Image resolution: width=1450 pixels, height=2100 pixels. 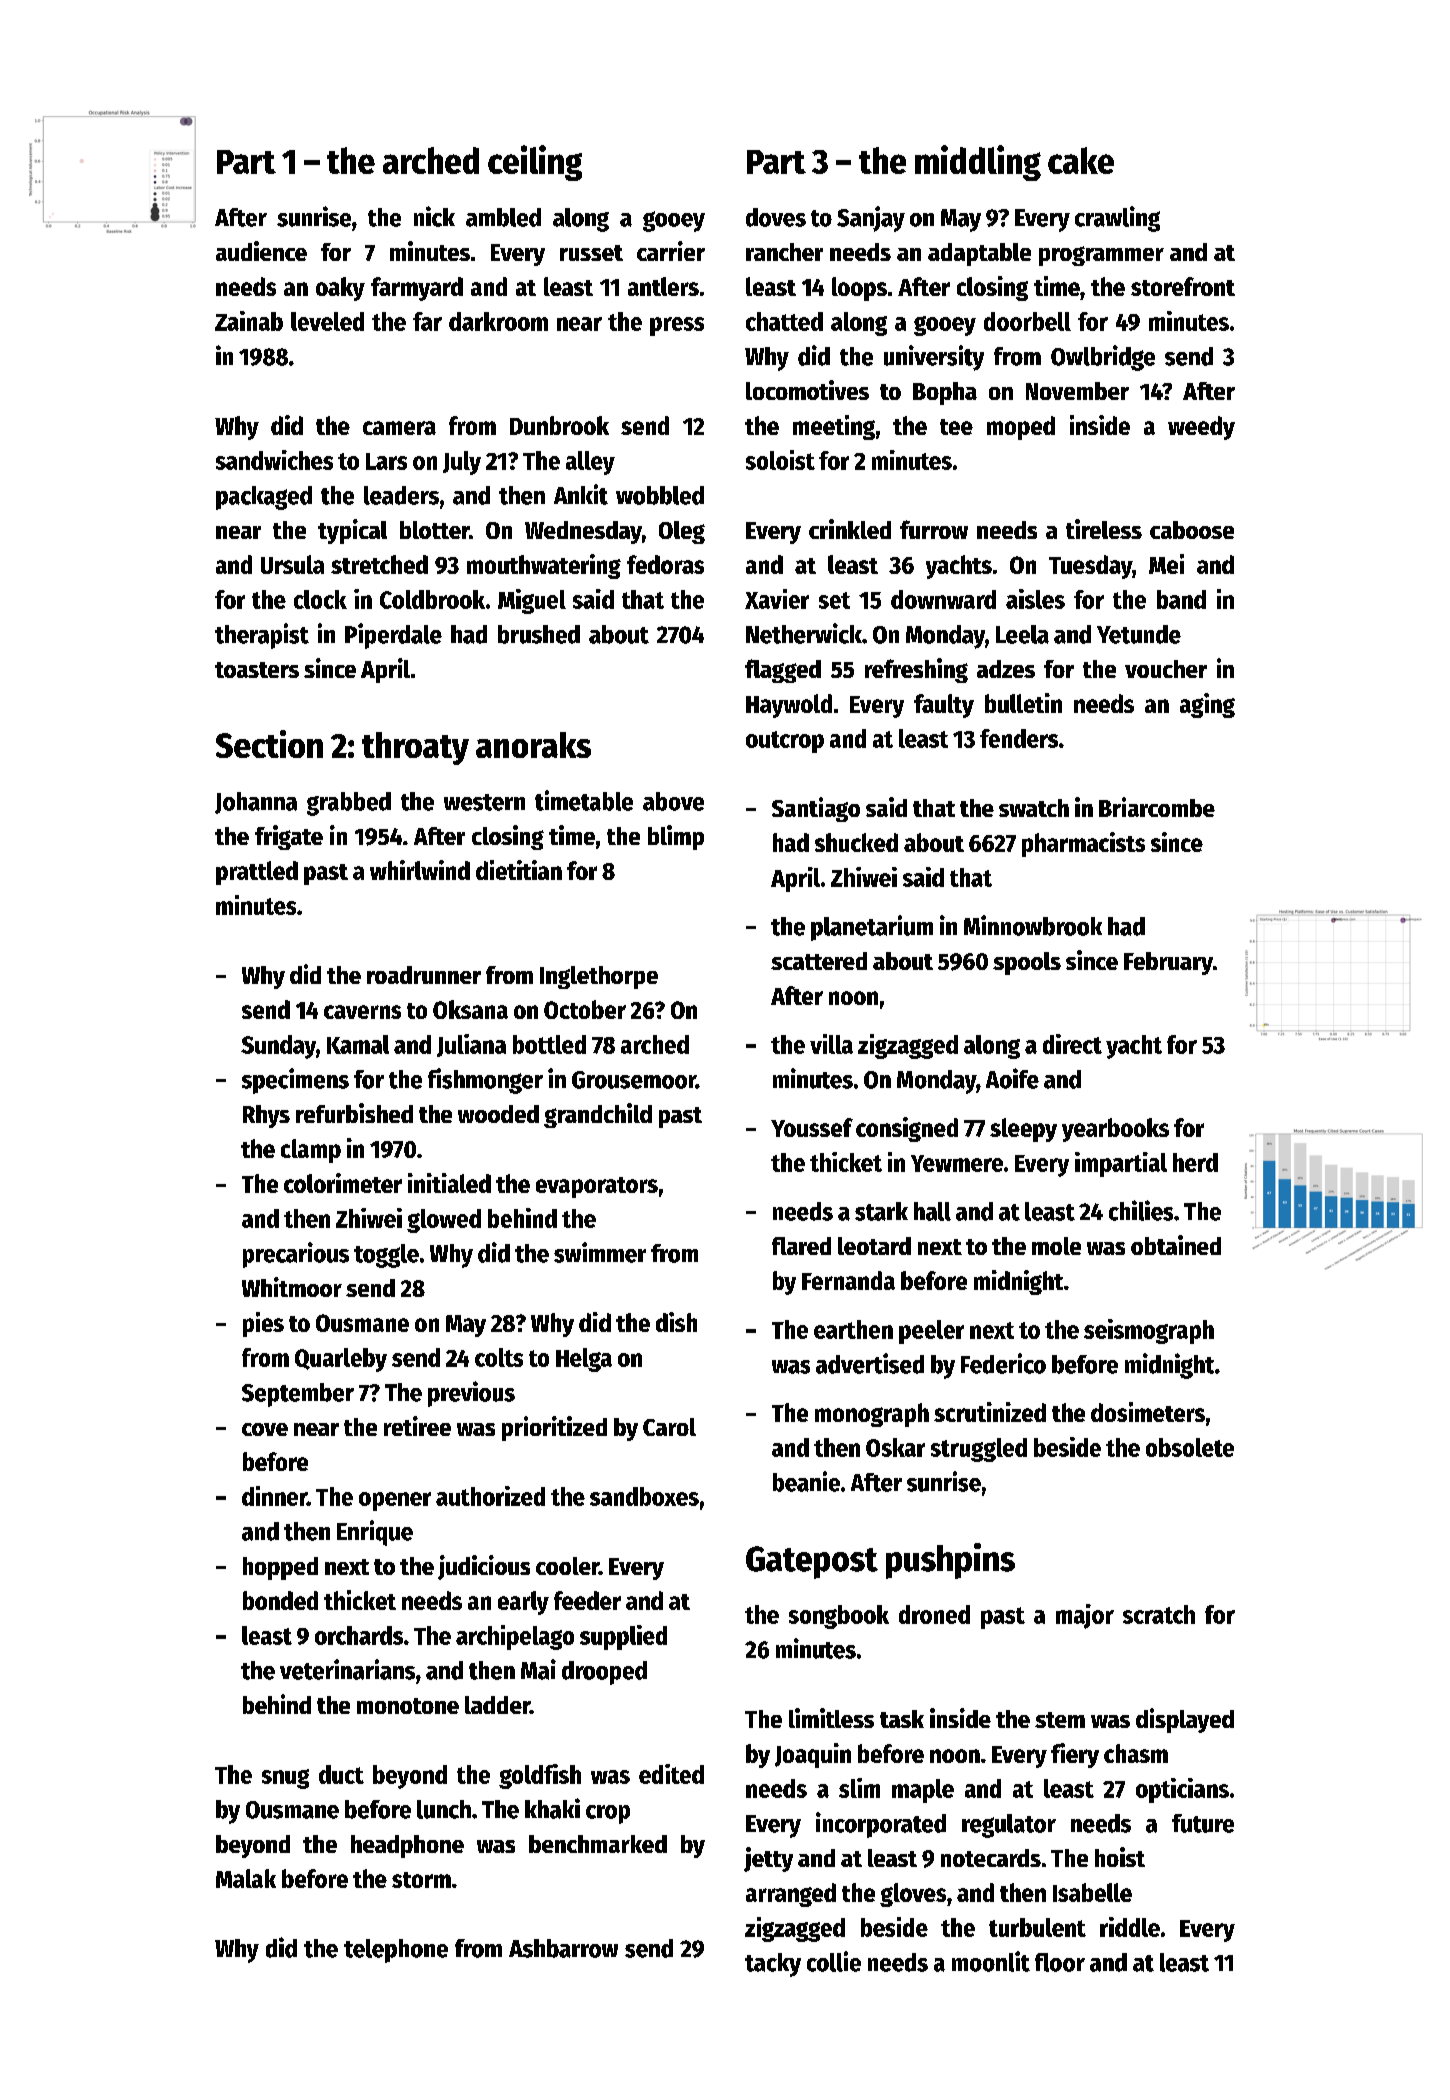 I want to click on cake, so click(x=1081, y=160).
